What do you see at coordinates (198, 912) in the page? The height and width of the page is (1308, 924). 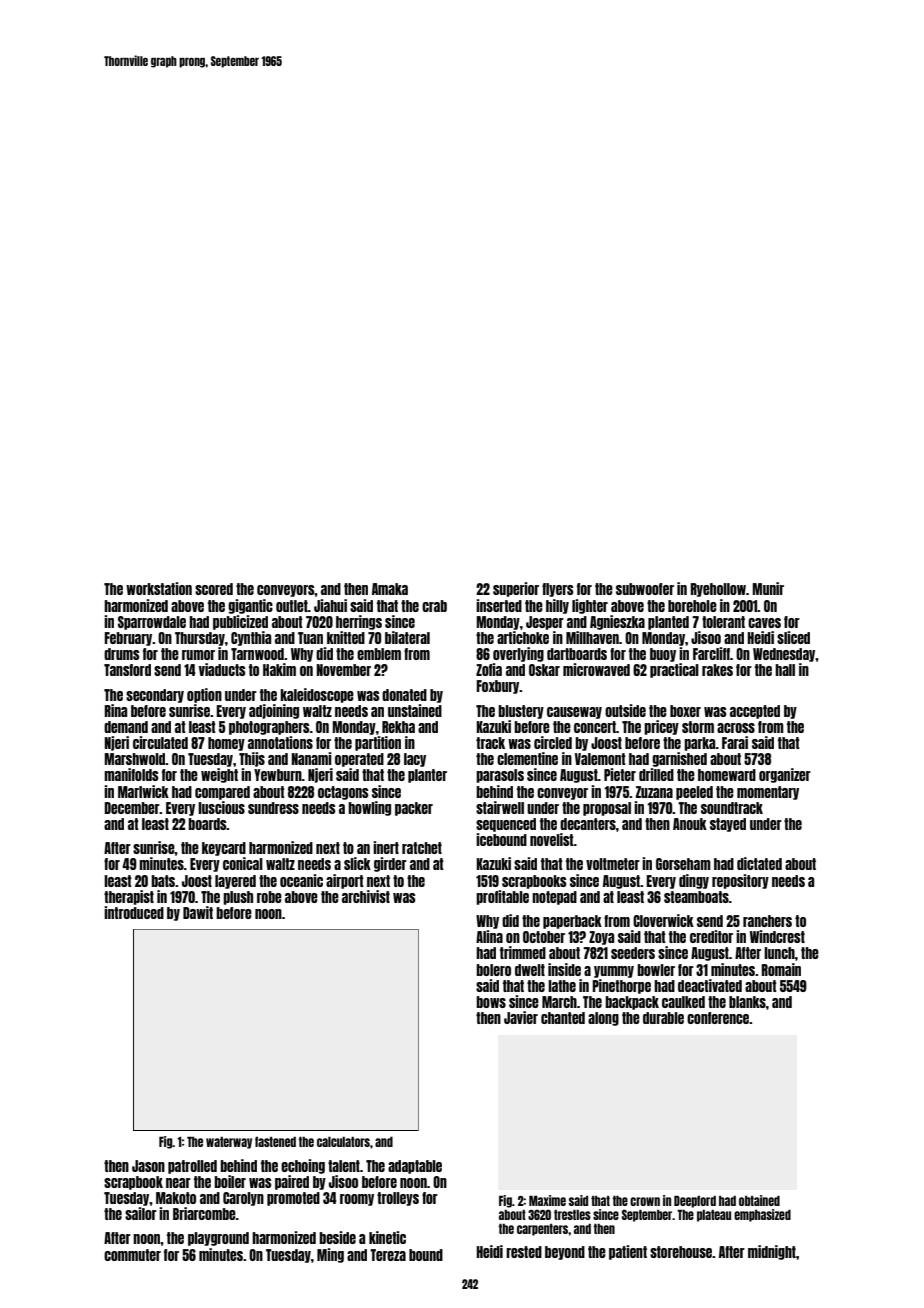 I see `Dawit` at bounding box center [198, 912].
